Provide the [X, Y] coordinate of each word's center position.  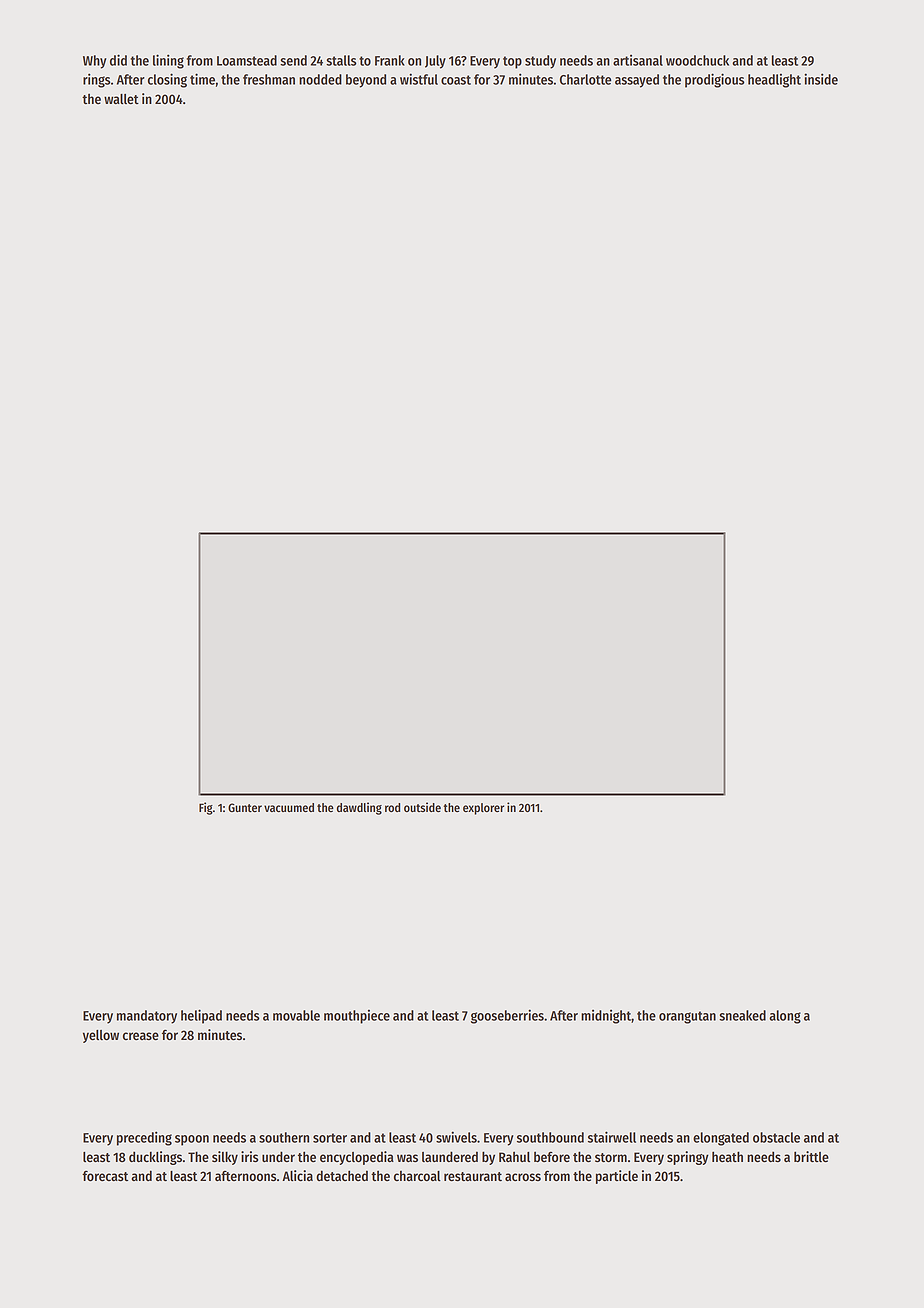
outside [422, 807]
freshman [269, 79]
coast [456, 80]
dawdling [359, 808]
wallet [121, 99]
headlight [774, 81]
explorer [483, 809]
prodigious [715, 80]
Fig [206, 808]
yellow [101, 1036]
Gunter [245, 807]
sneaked [742, 1015]
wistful [419, 79]
